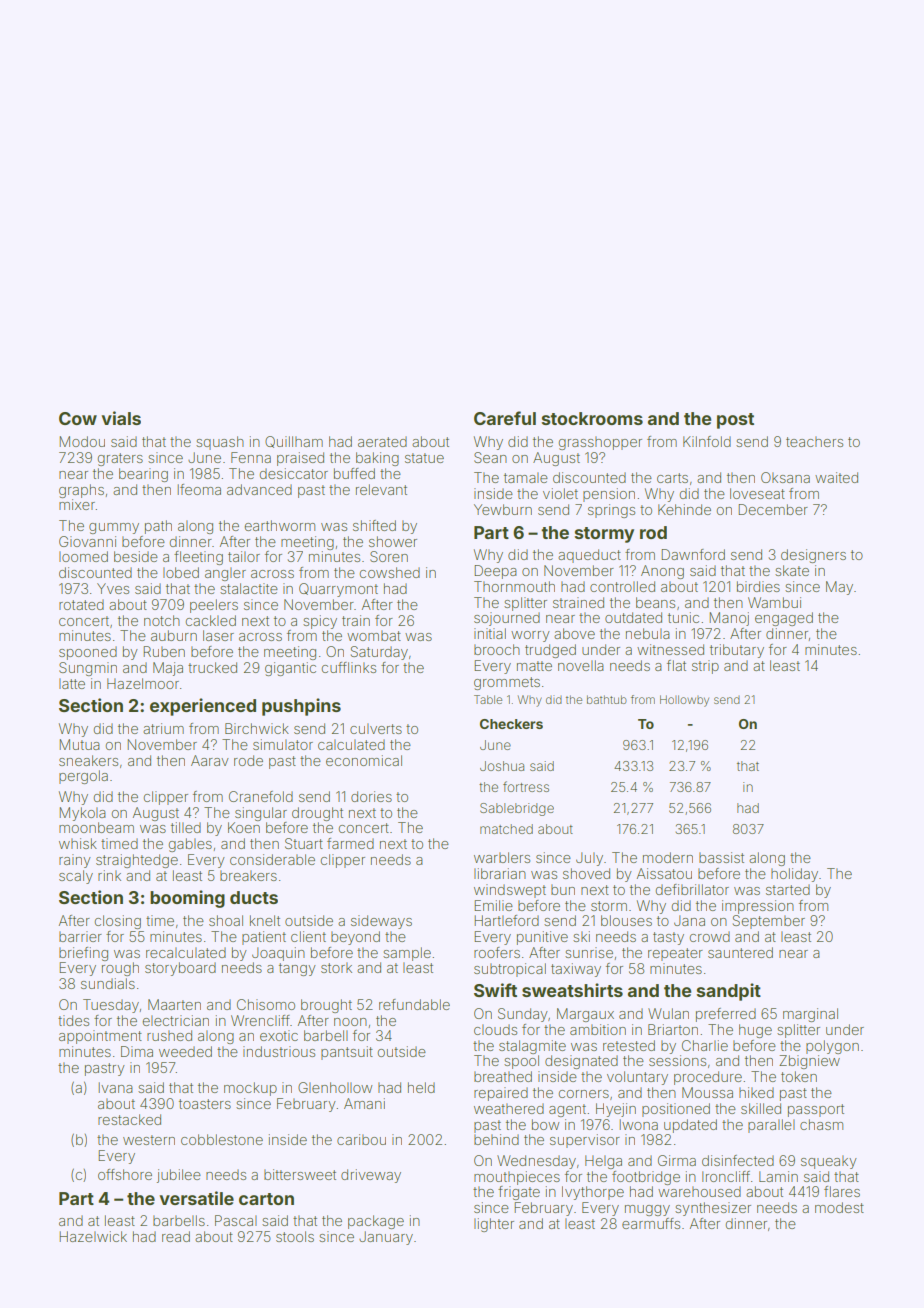 Image resolution: width=924 pixels, height=1308 pixels. What do you see at coordinates (407, 954) in the page?
I see `sample` at bounding box center [407, 954].
